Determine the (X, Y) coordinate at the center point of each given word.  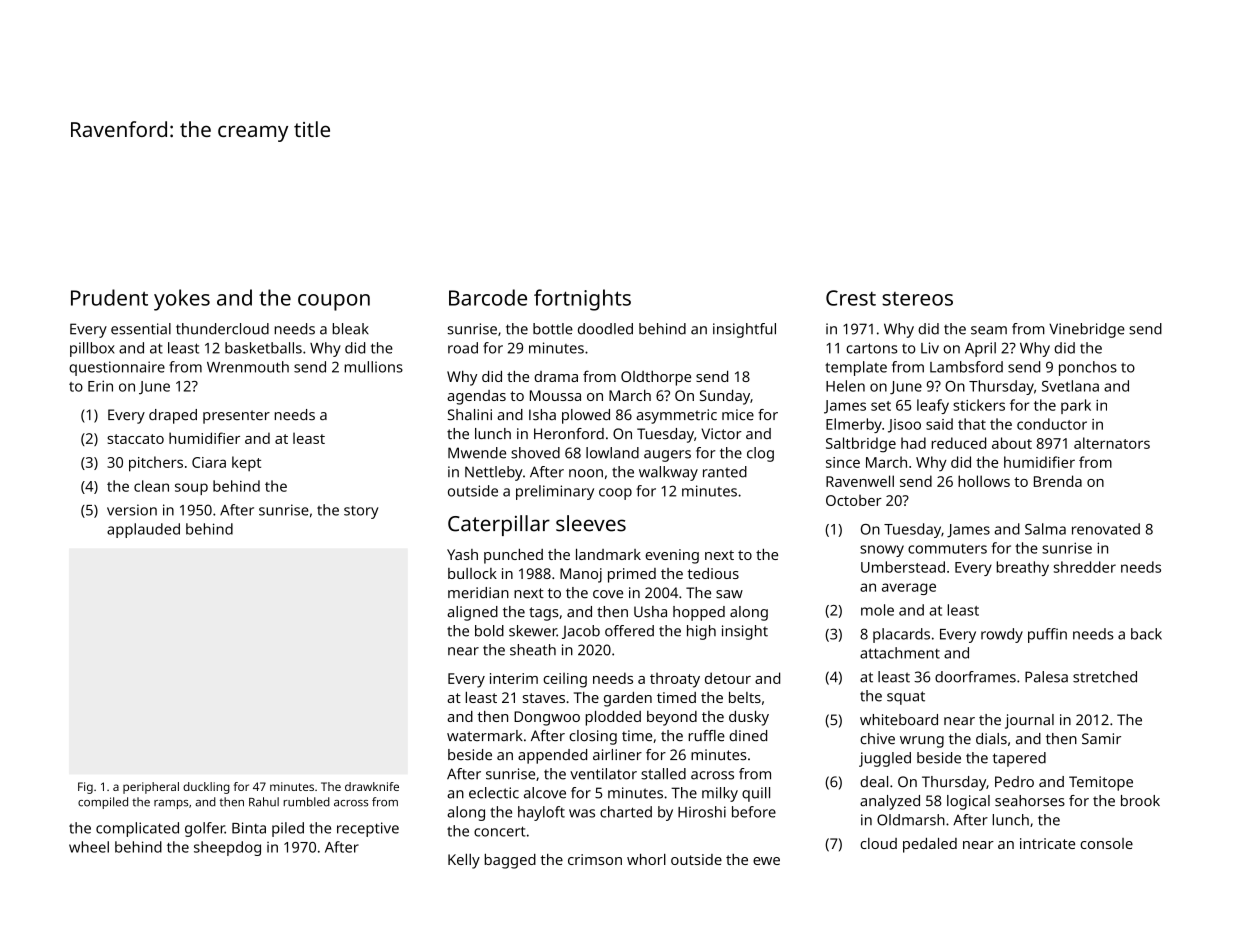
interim (514, 678)
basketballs (263, 348)
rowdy (1002, 635)
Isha (542, 415)
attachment (900, 653)
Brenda (1058, 481)
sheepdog (227, 848)
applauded (143, 530)
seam (989, 330)
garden (628, 699)
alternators (1112, 443)
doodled (605, 329)
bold (489, 631)
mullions (374, 367)
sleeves (591, 523)
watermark (485, 735)
